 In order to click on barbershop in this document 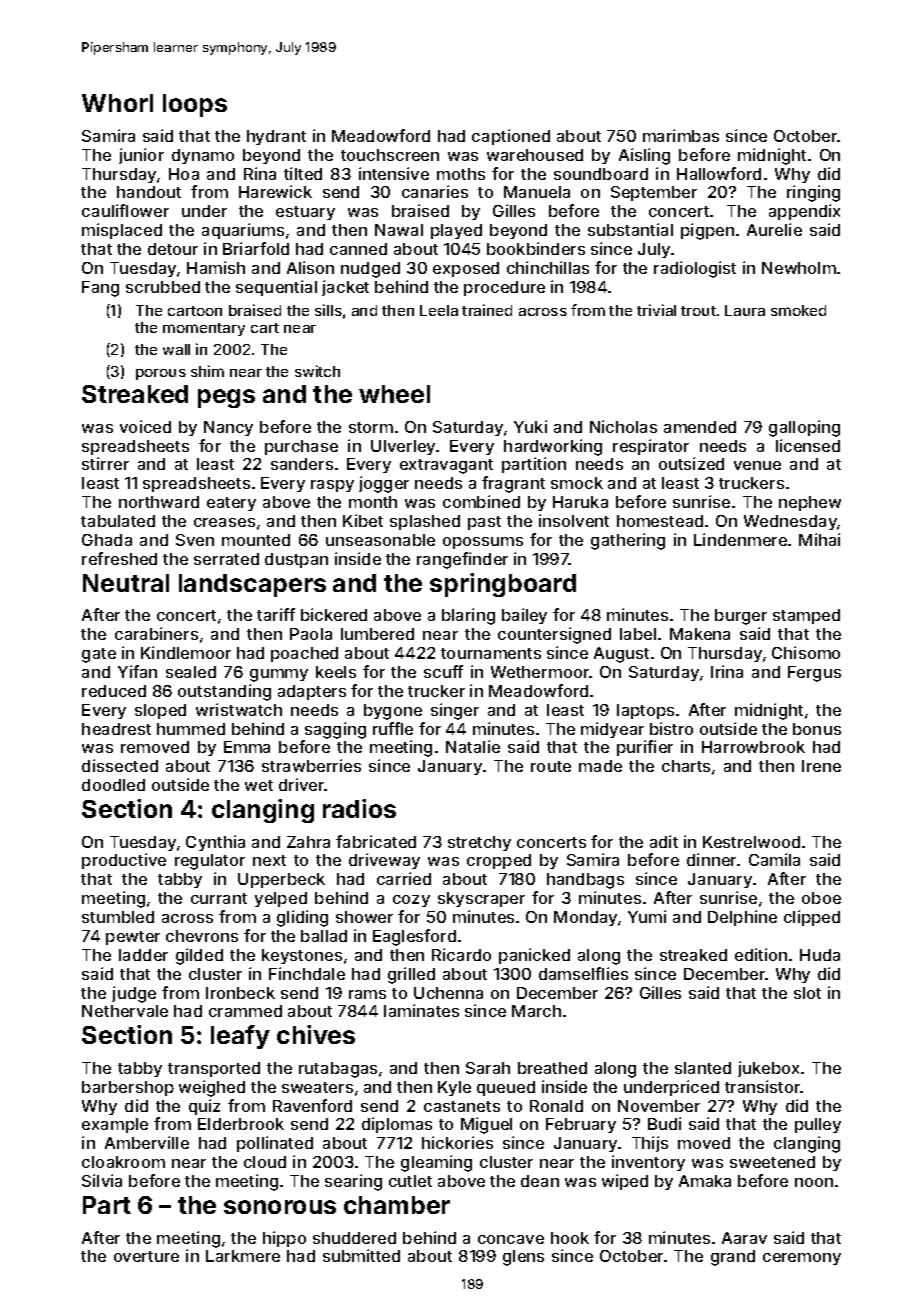, I will do `click(128, 1088)`.
